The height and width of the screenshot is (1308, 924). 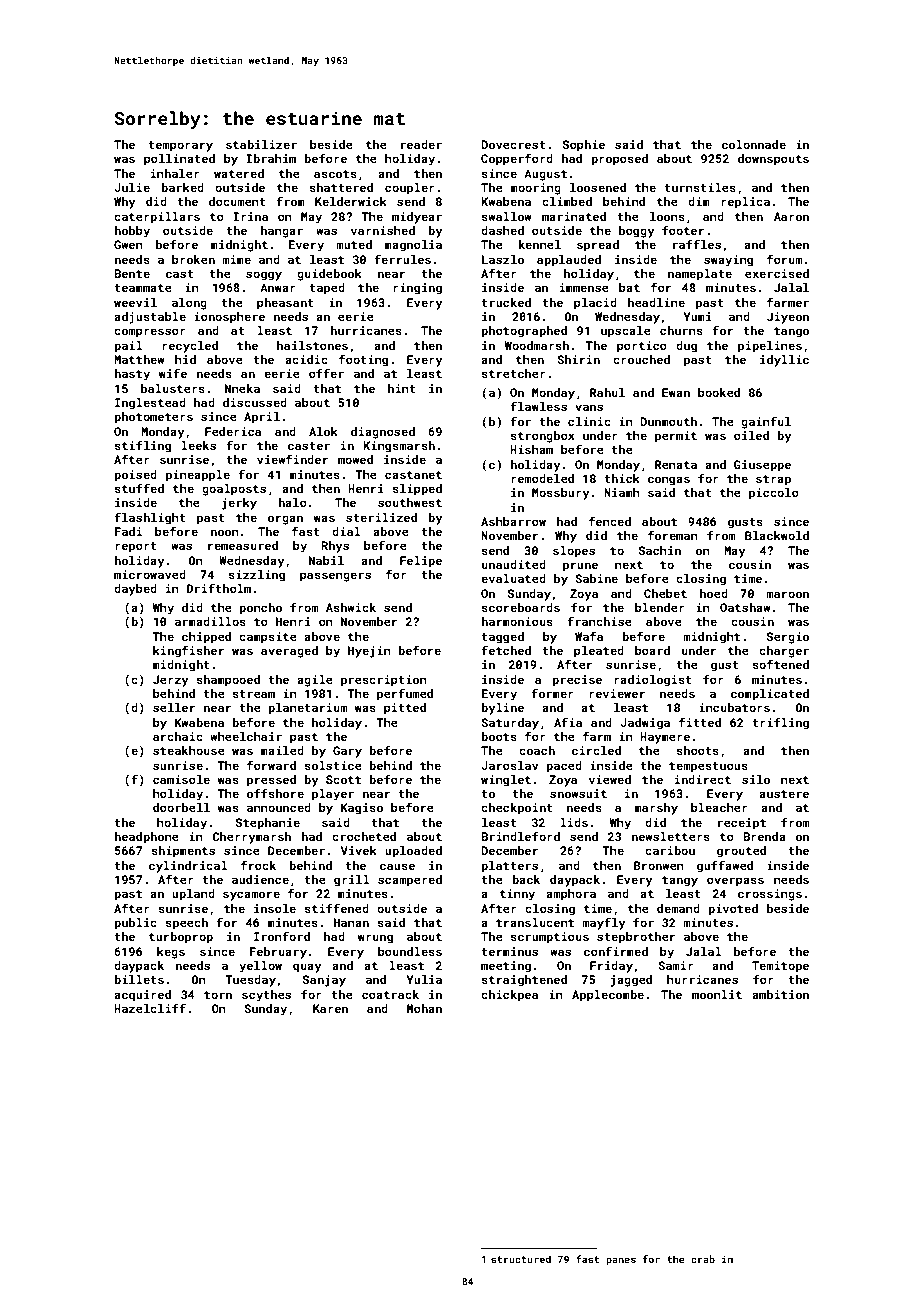 What do you see at coordinates (697, 750) in the screenshot?
I see `shoots` at bounding box center [697, 750].
